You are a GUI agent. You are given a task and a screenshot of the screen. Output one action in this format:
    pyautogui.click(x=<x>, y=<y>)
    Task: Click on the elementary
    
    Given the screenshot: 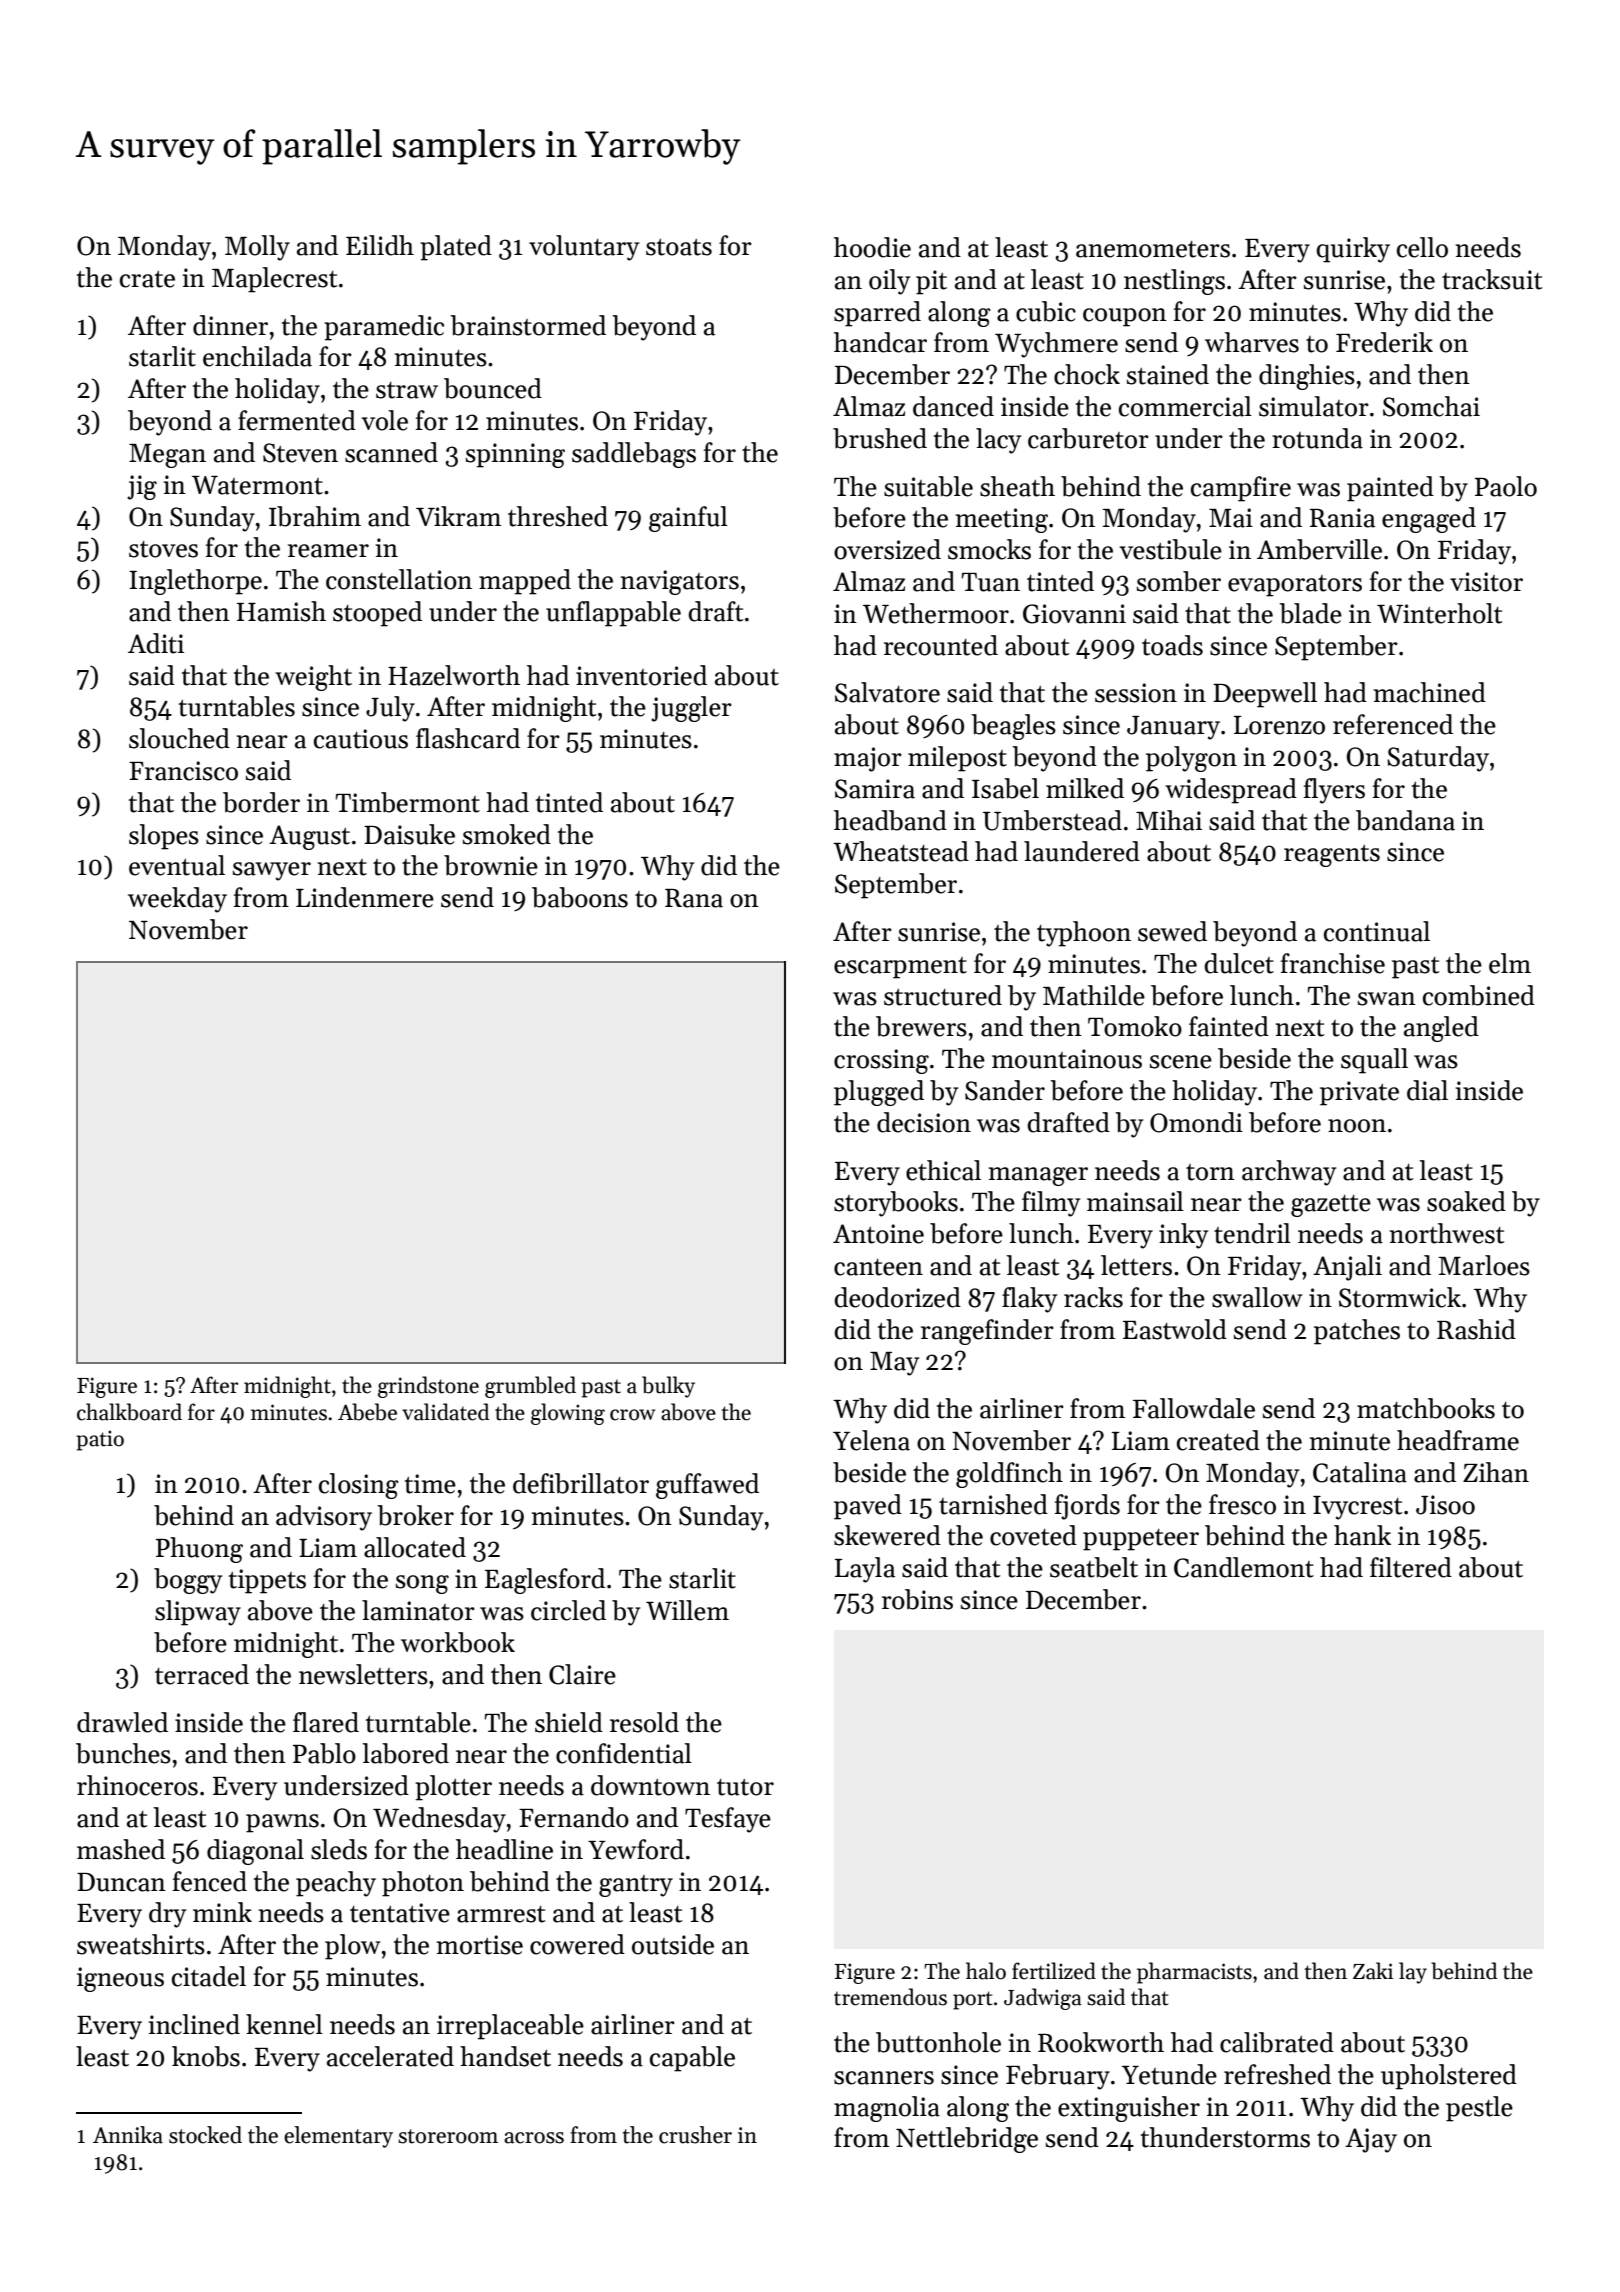 What is the action you would take?
    pyautogui.click(x=338, y=2137)
